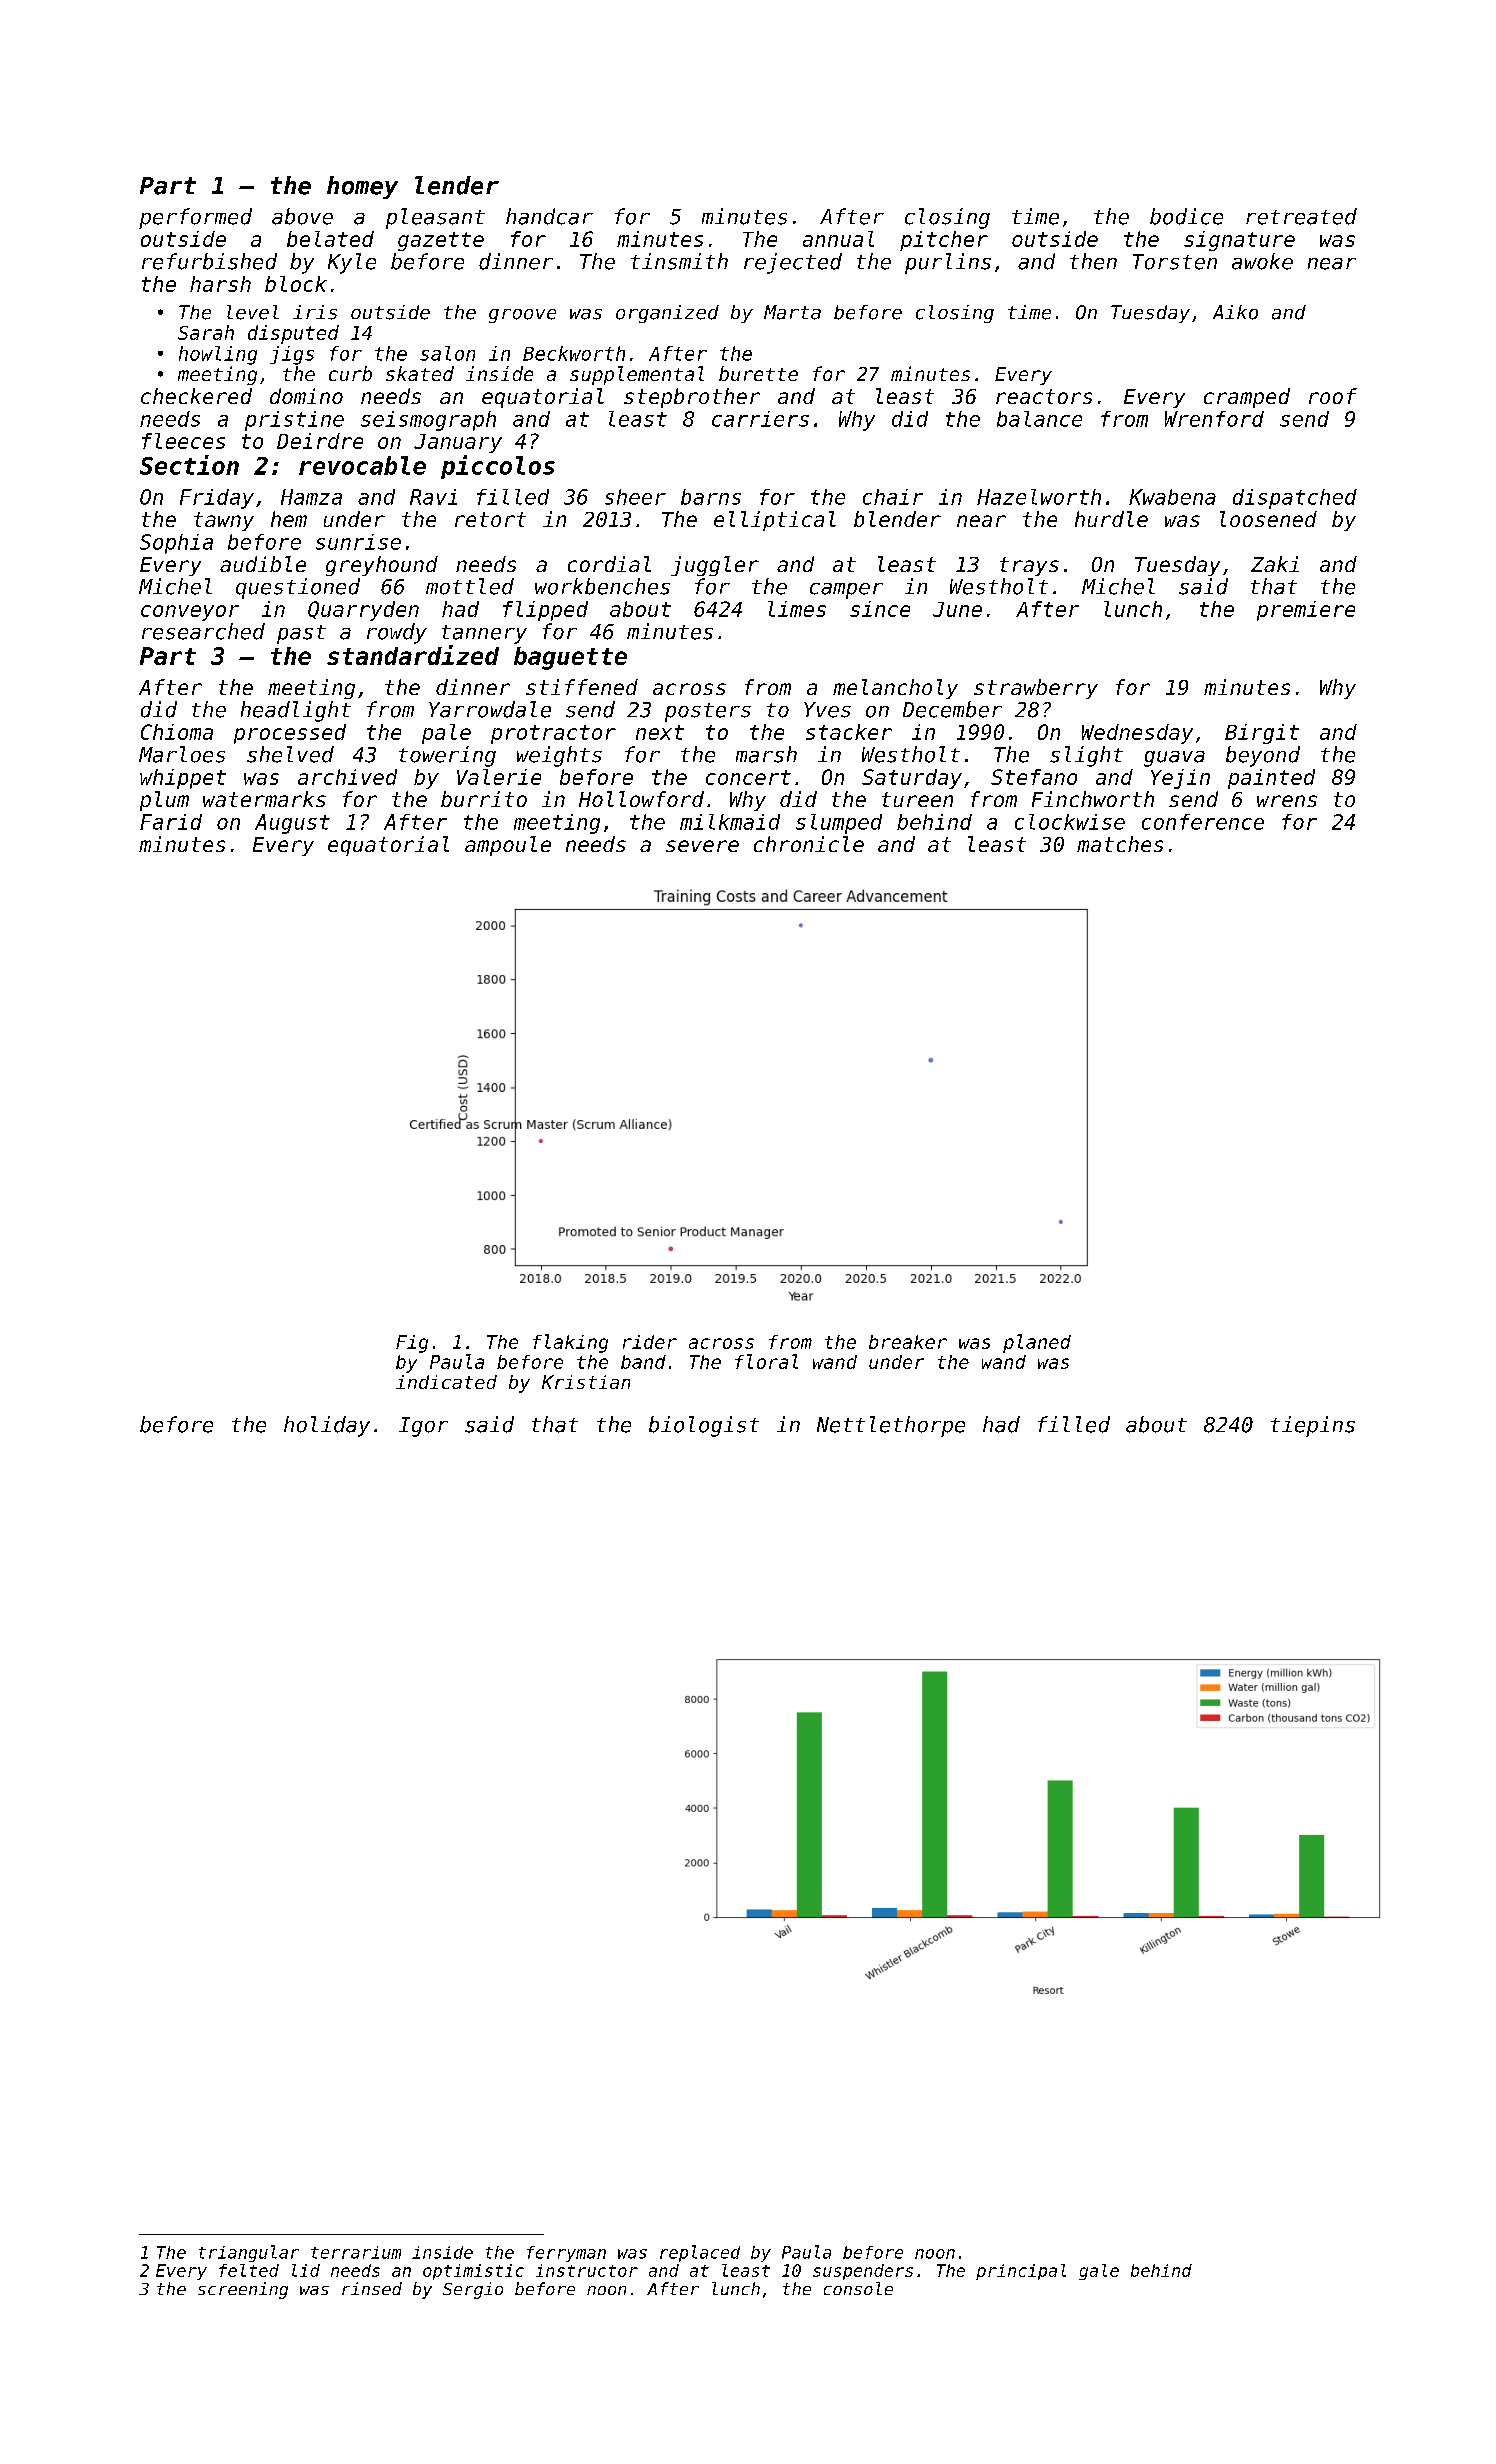 The width and height of the screenshot is (1496, 2464). Describe the element at coordinates (1235, 312) in the screenshot. I see `Aiko` at that location.
